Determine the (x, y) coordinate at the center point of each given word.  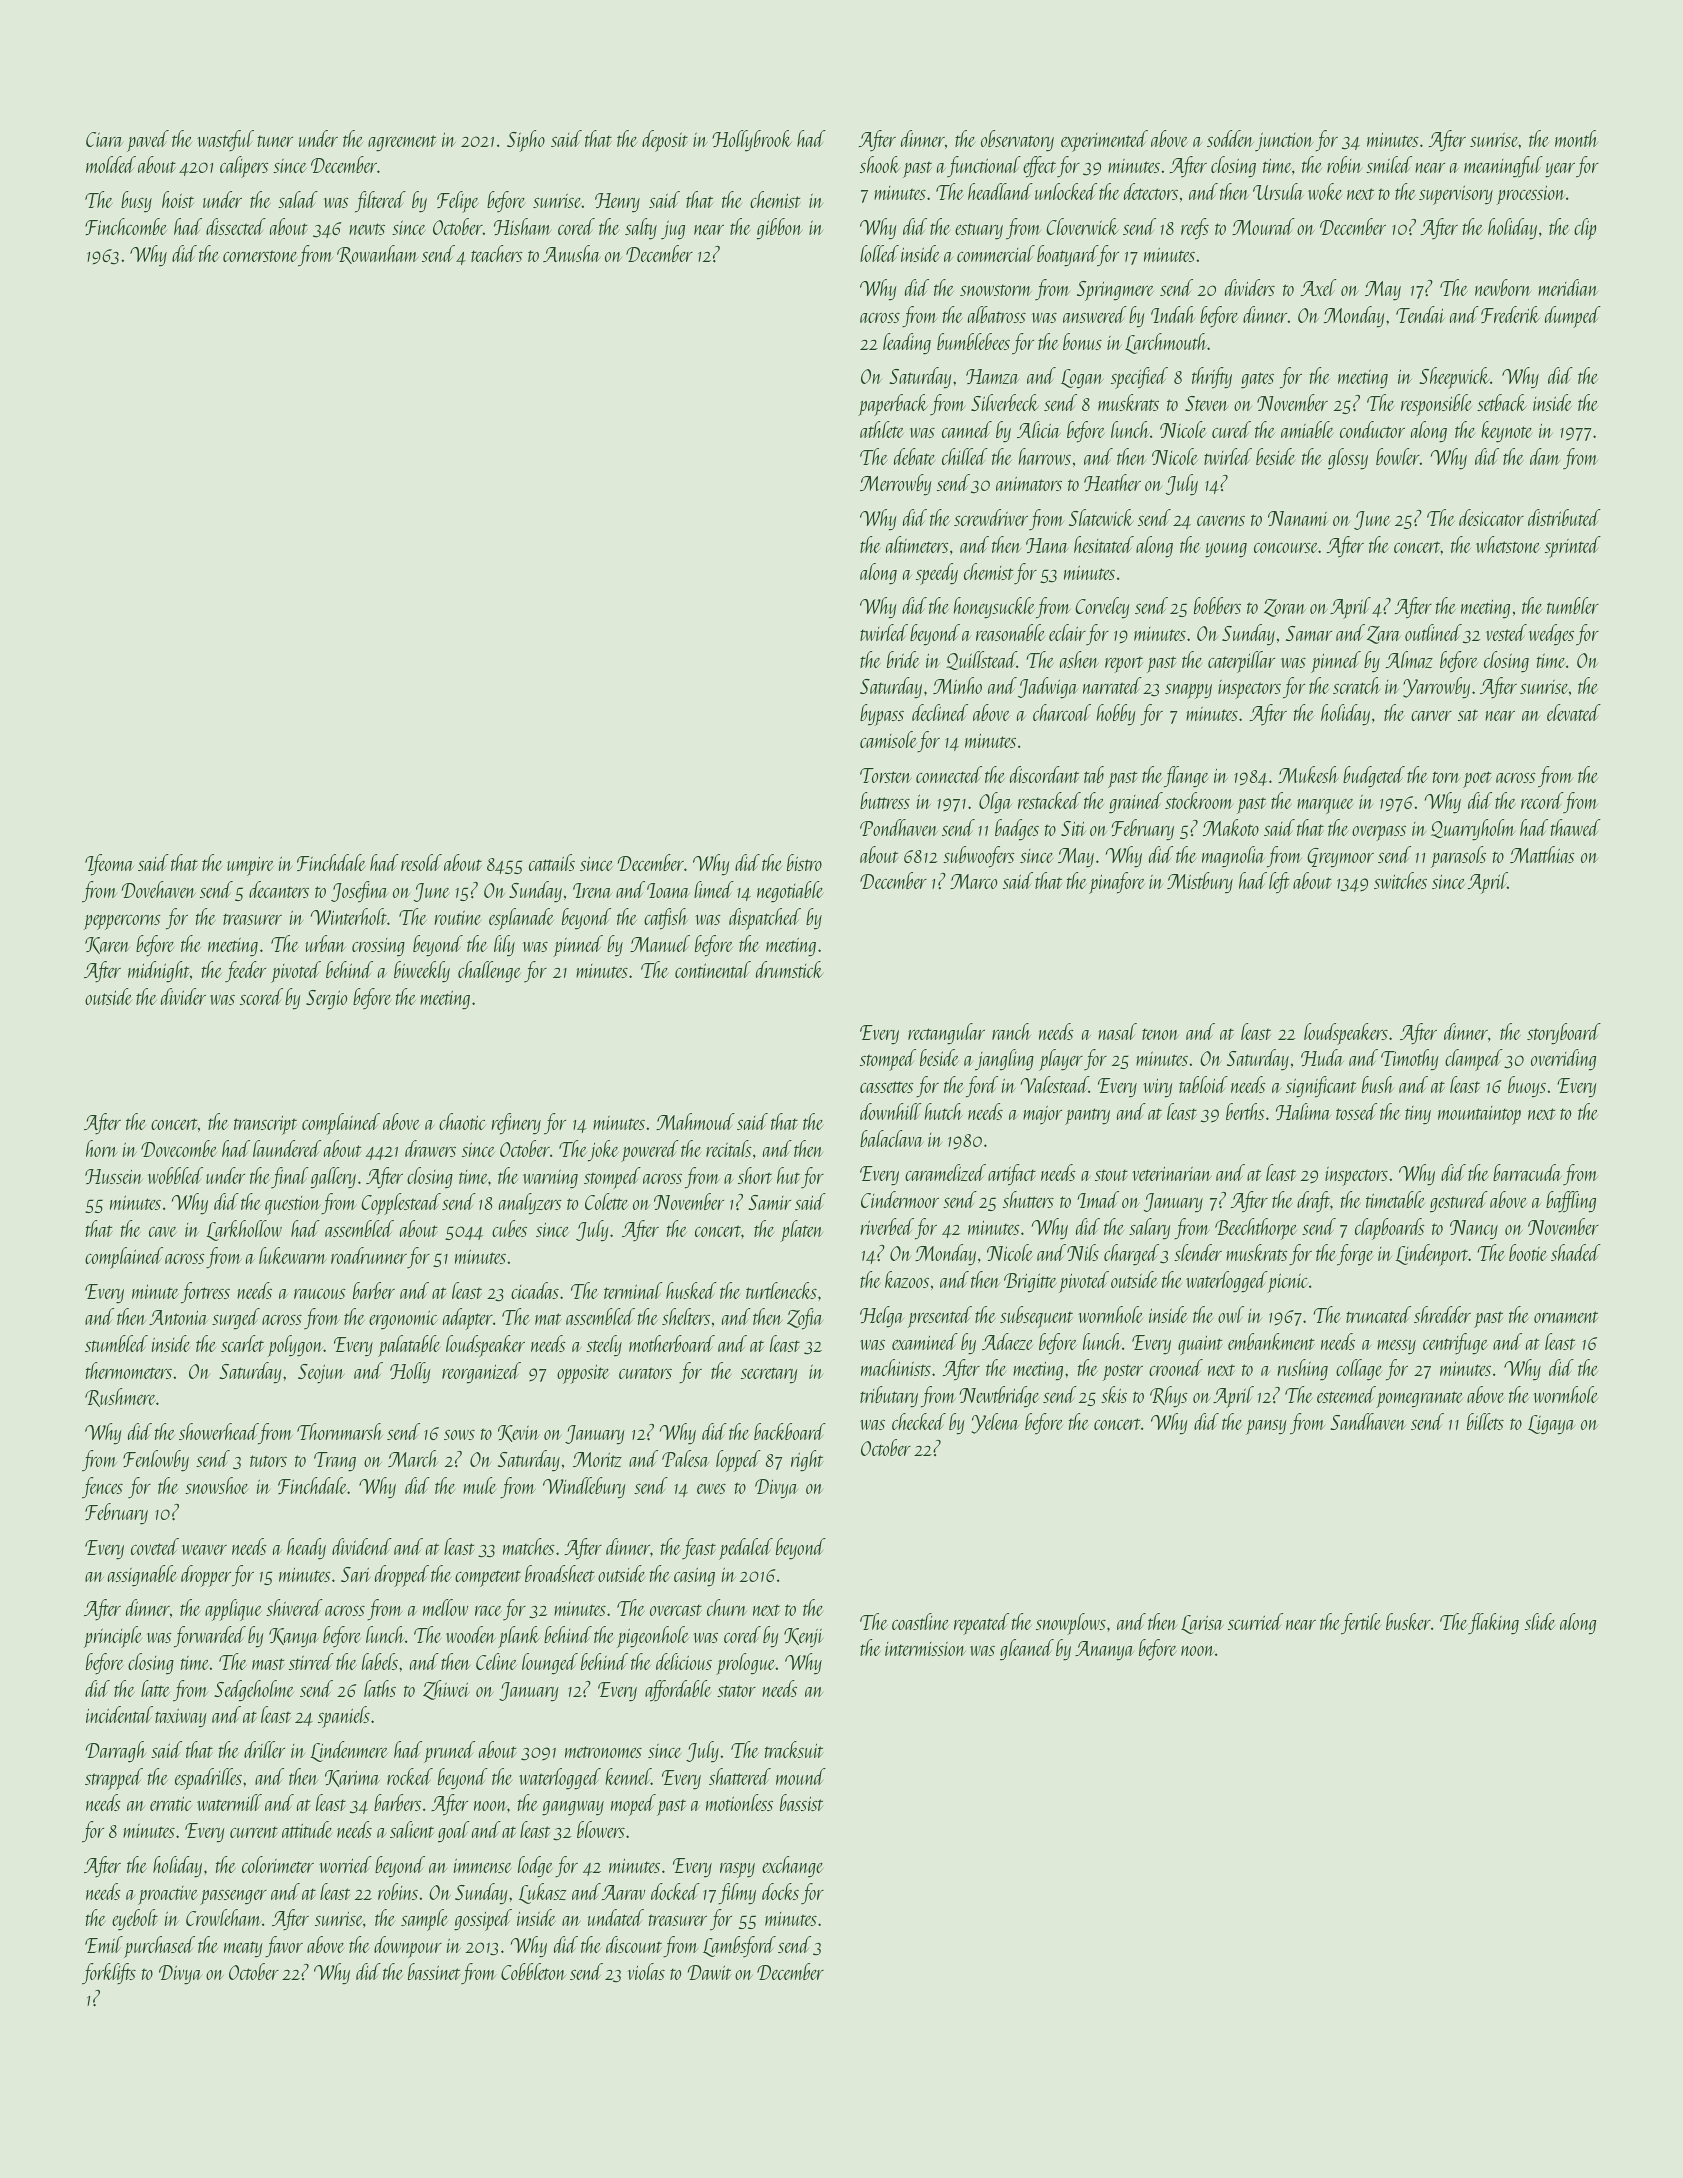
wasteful (225, 140)
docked (675, 1891)
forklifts (109, 1974)
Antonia (178, 1317)
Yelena (995, 1423)
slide (1540, 1621)
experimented (1104, 141)
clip (1585, 229)
